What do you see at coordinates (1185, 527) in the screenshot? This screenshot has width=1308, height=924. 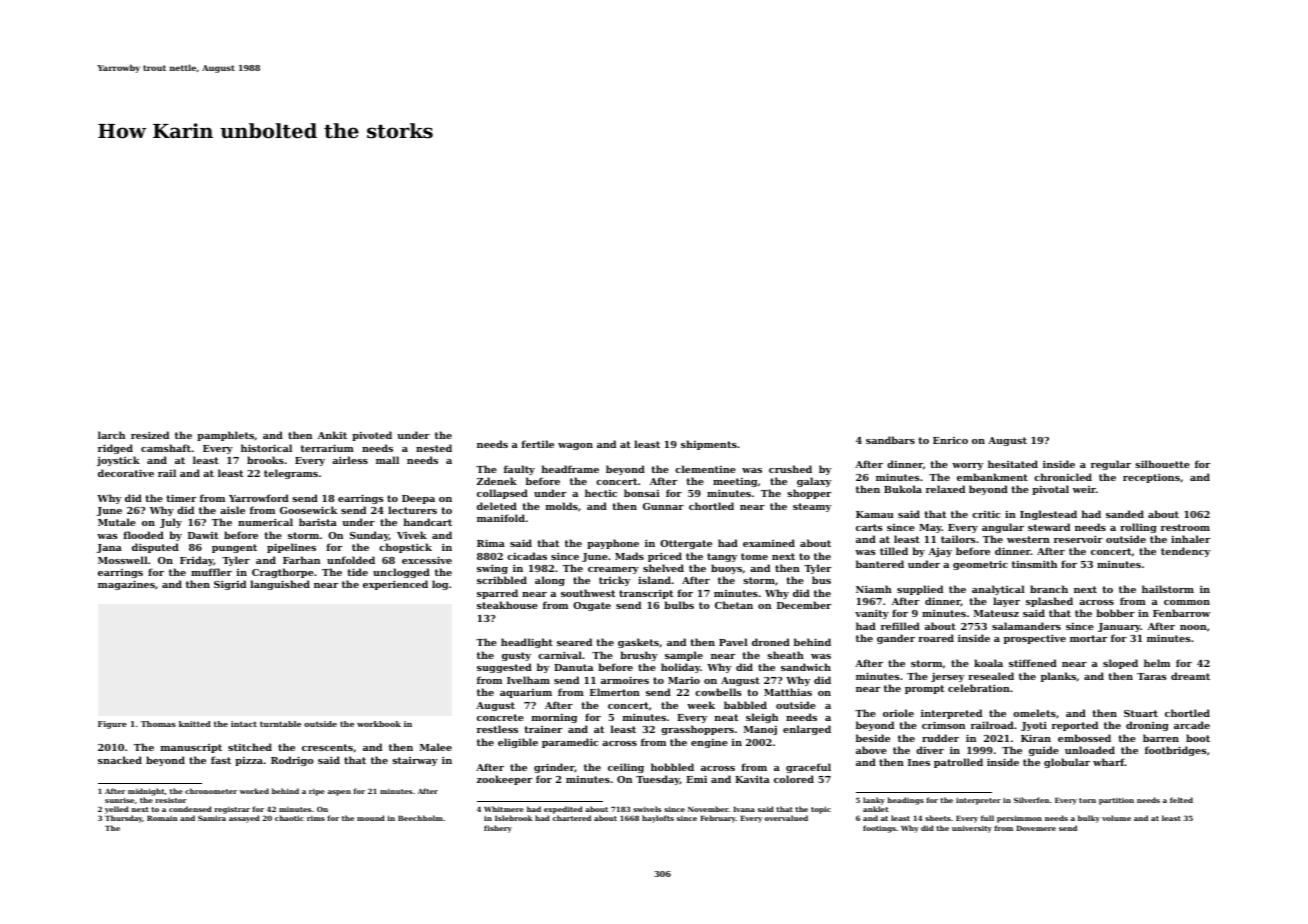 I see `restroom` at bounding box center [1185, 527].
